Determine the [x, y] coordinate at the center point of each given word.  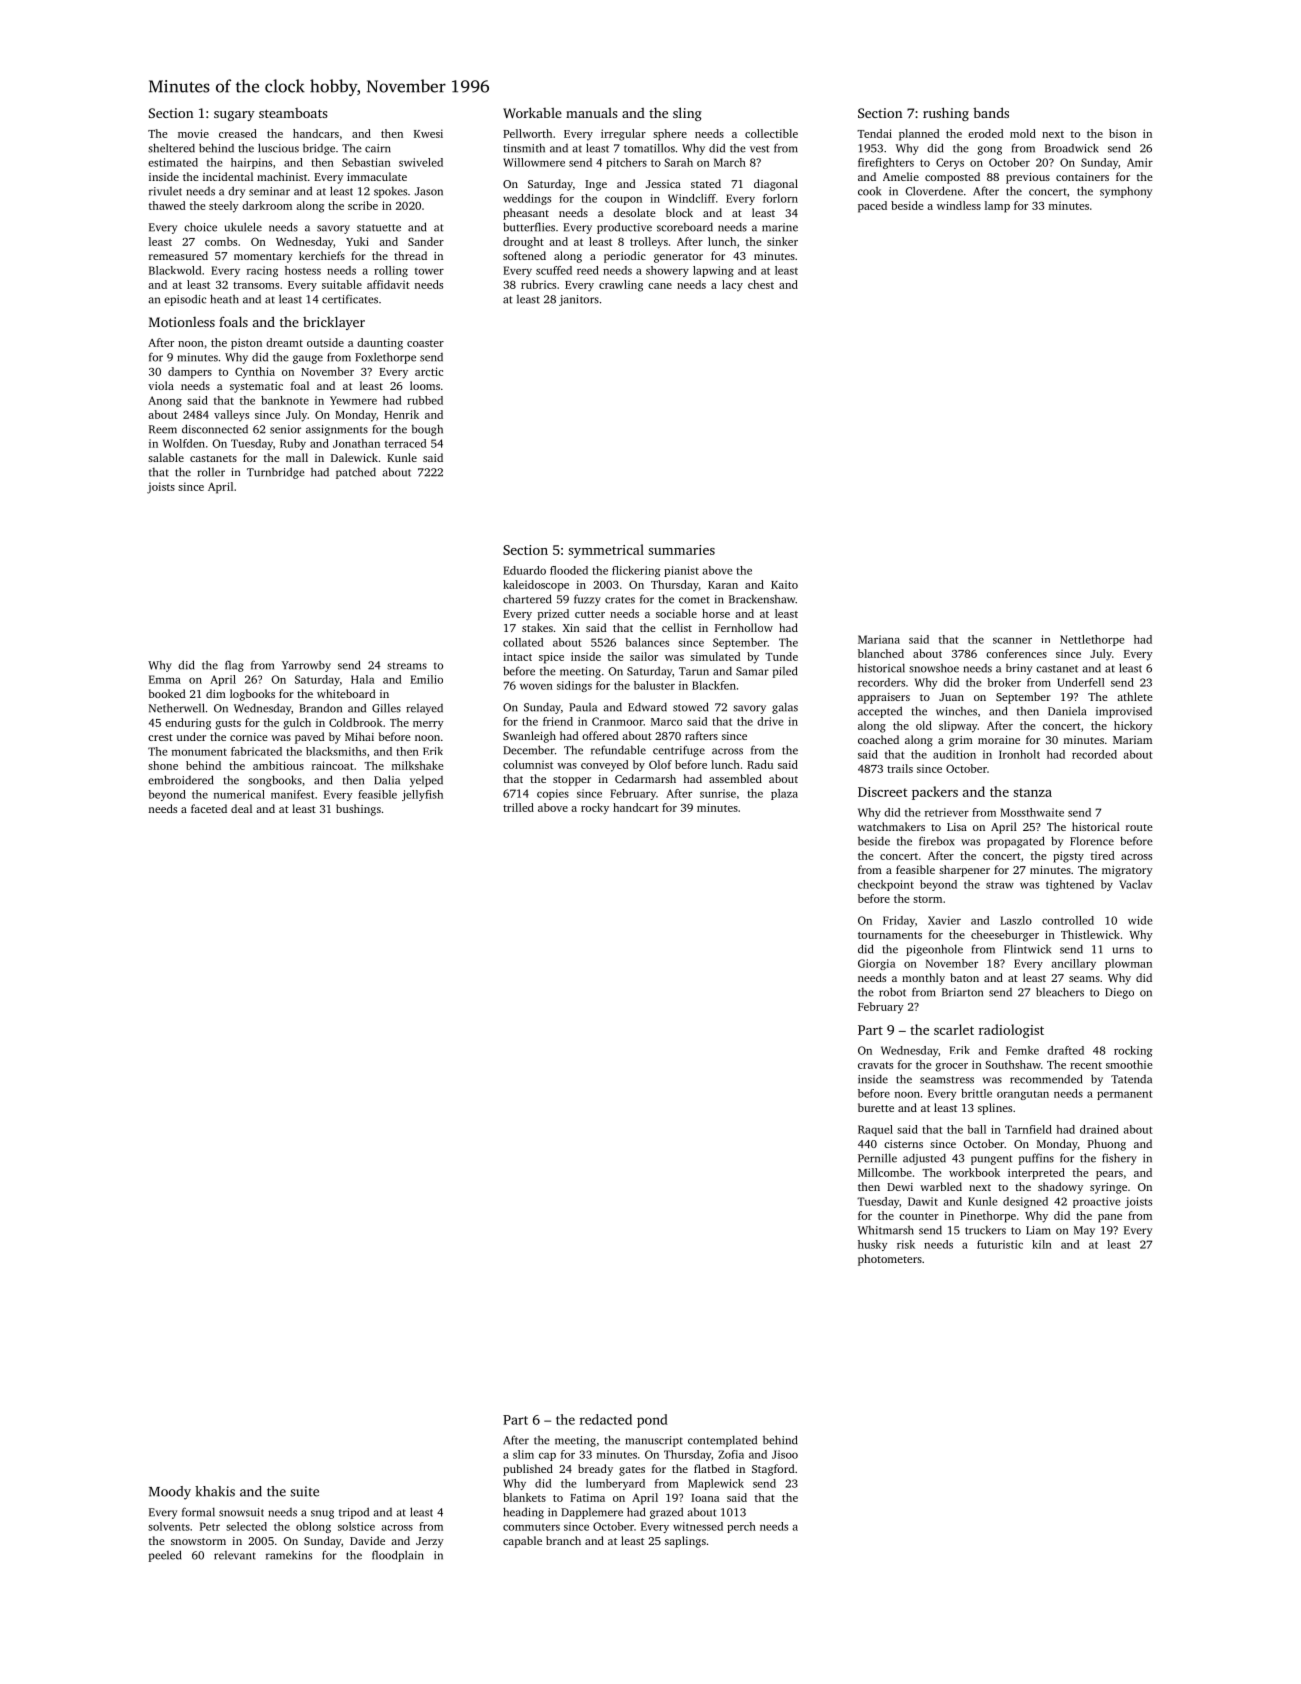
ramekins [289, 1555]
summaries [681, 550]
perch [741, 1527]
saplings [685, 1542]
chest [761, 284]
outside [325, 342]
